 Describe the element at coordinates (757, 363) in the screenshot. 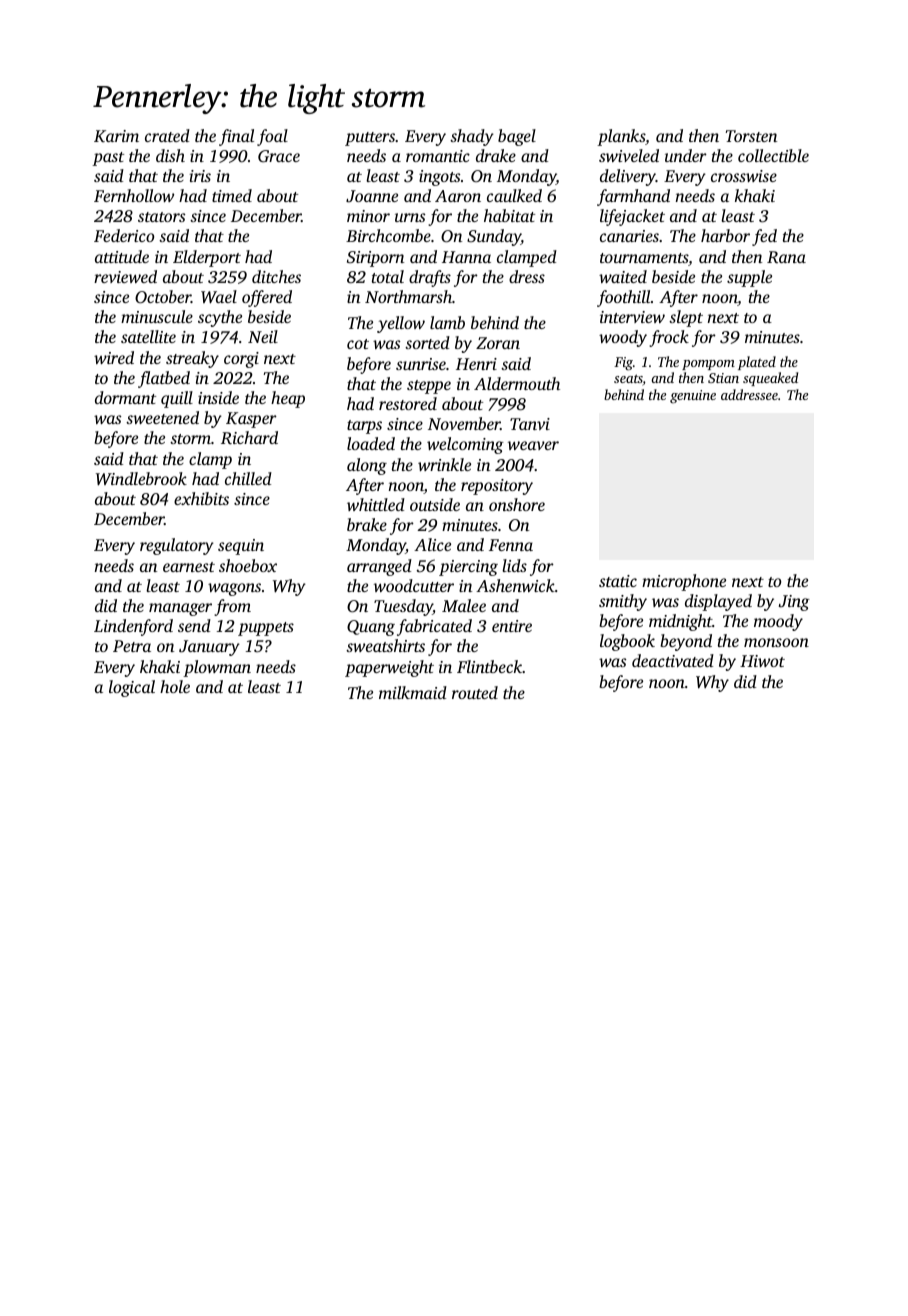

I see `plated` at that location.
